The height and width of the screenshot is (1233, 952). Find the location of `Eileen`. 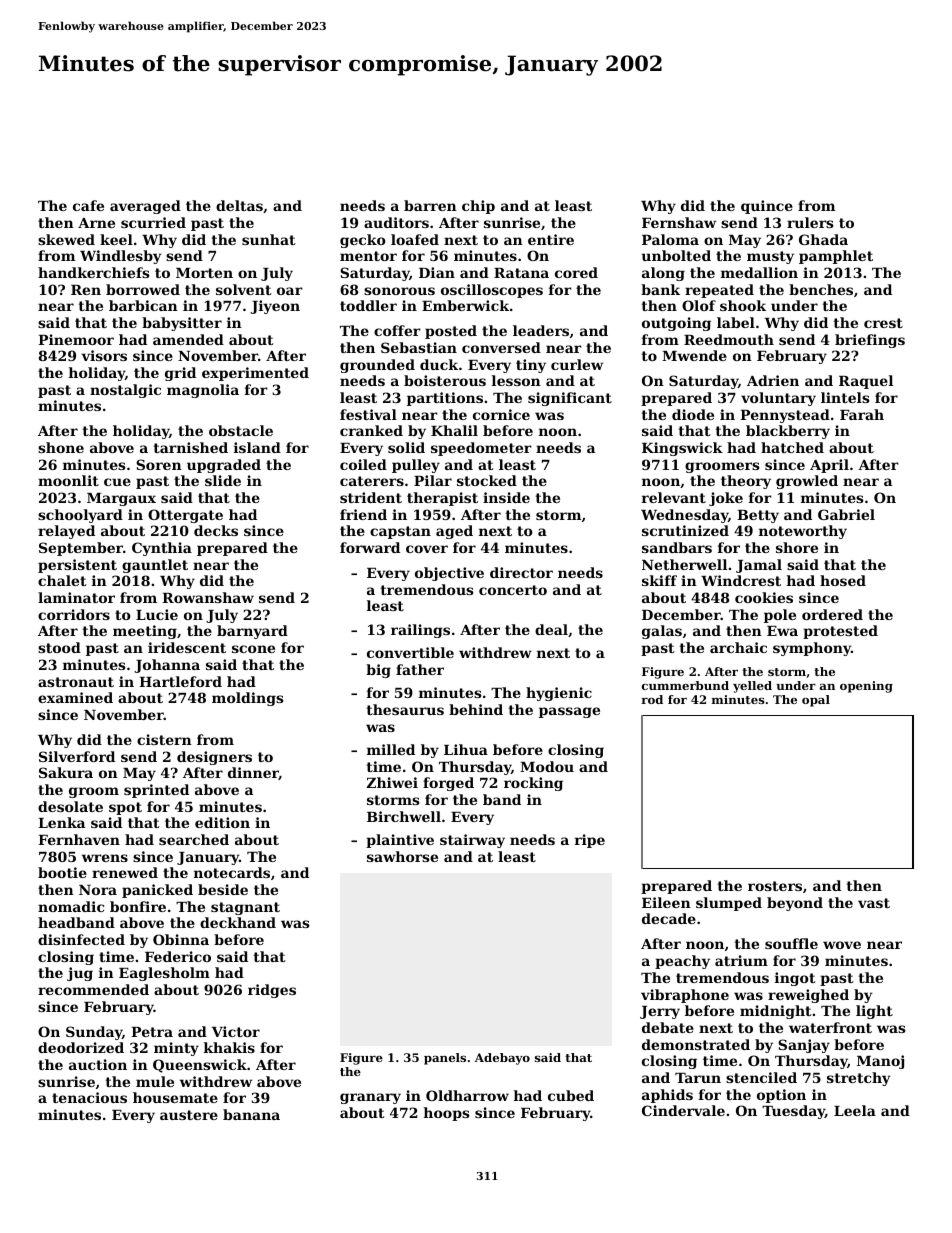

Eileen is located at coordinates (666, 902).
